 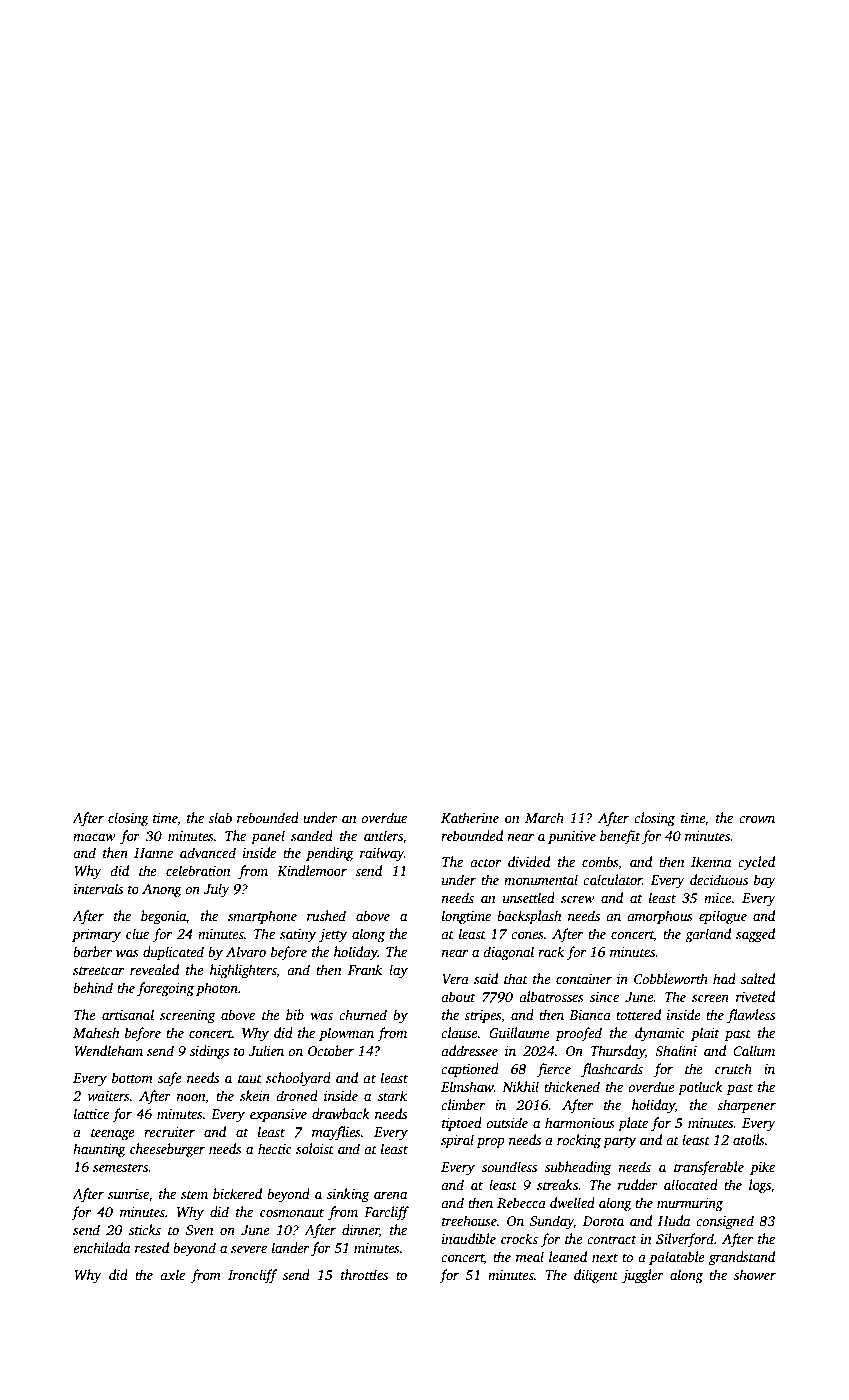 What do you see at coordinates (169, 1132) in the image?
I see `recruiter` at bounding box center [169, 1132].
